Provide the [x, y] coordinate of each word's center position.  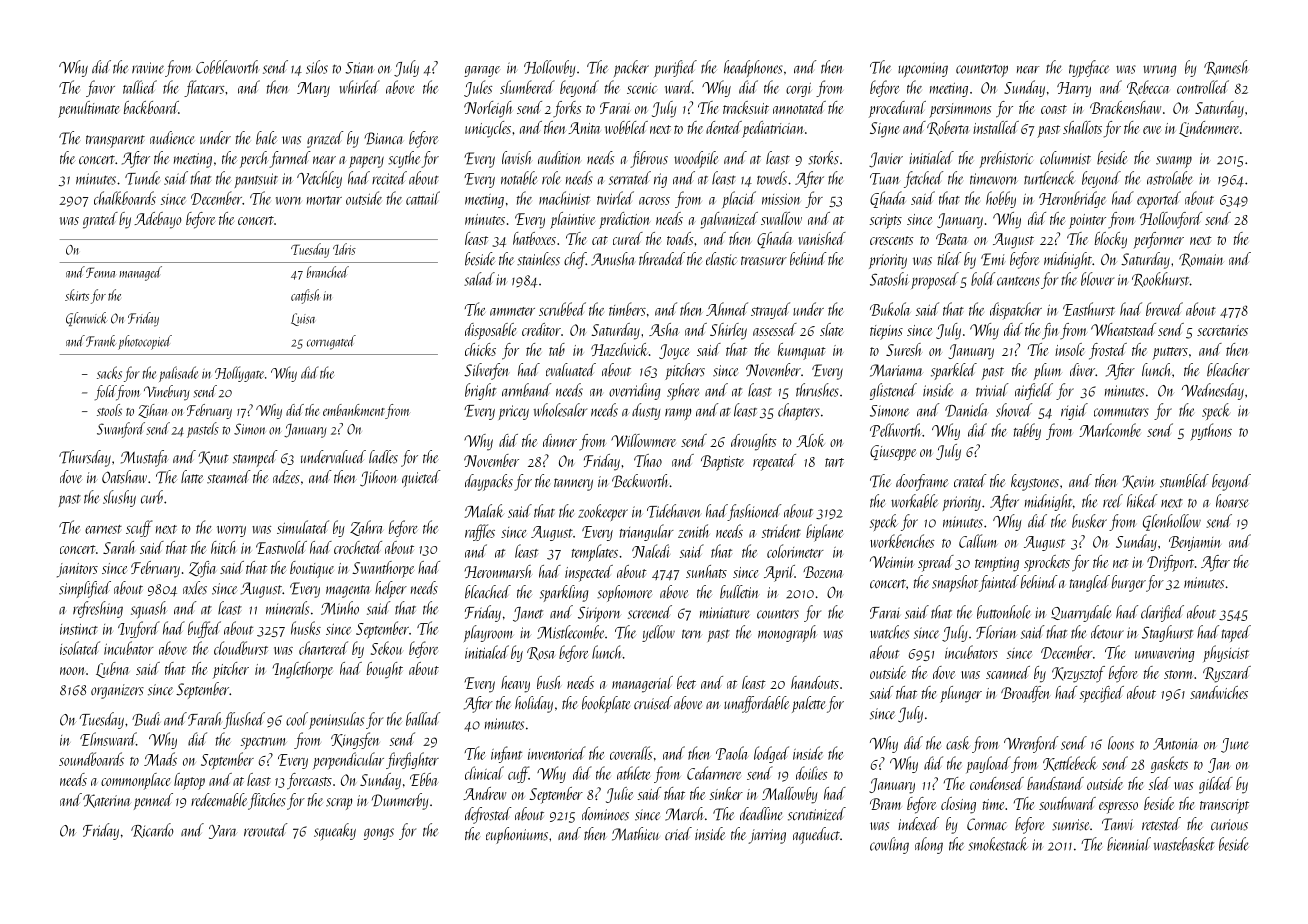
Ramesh [1226, 67]
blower [1097, 279]
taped [1236, 633]
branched [328, 272]
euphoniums [517, 835]
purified [675, 68]
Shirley [728, 331]
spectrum [264, 743]
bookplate [606, 704]
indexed [918, 824]
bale [266, 138]
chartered [323, 648]
